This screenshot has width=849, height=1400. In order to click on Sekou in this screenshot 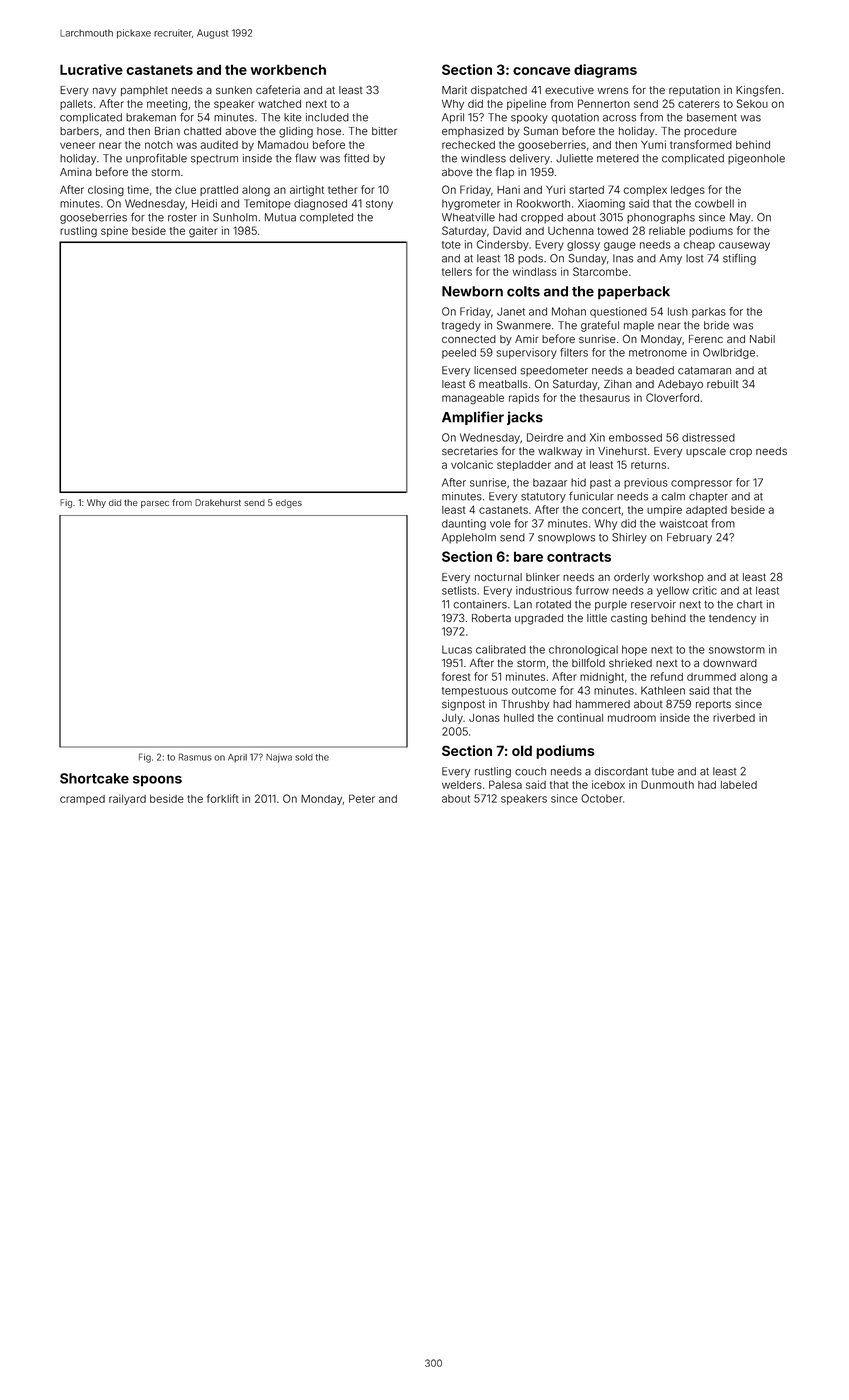, I will do `click(752, 103)`.
